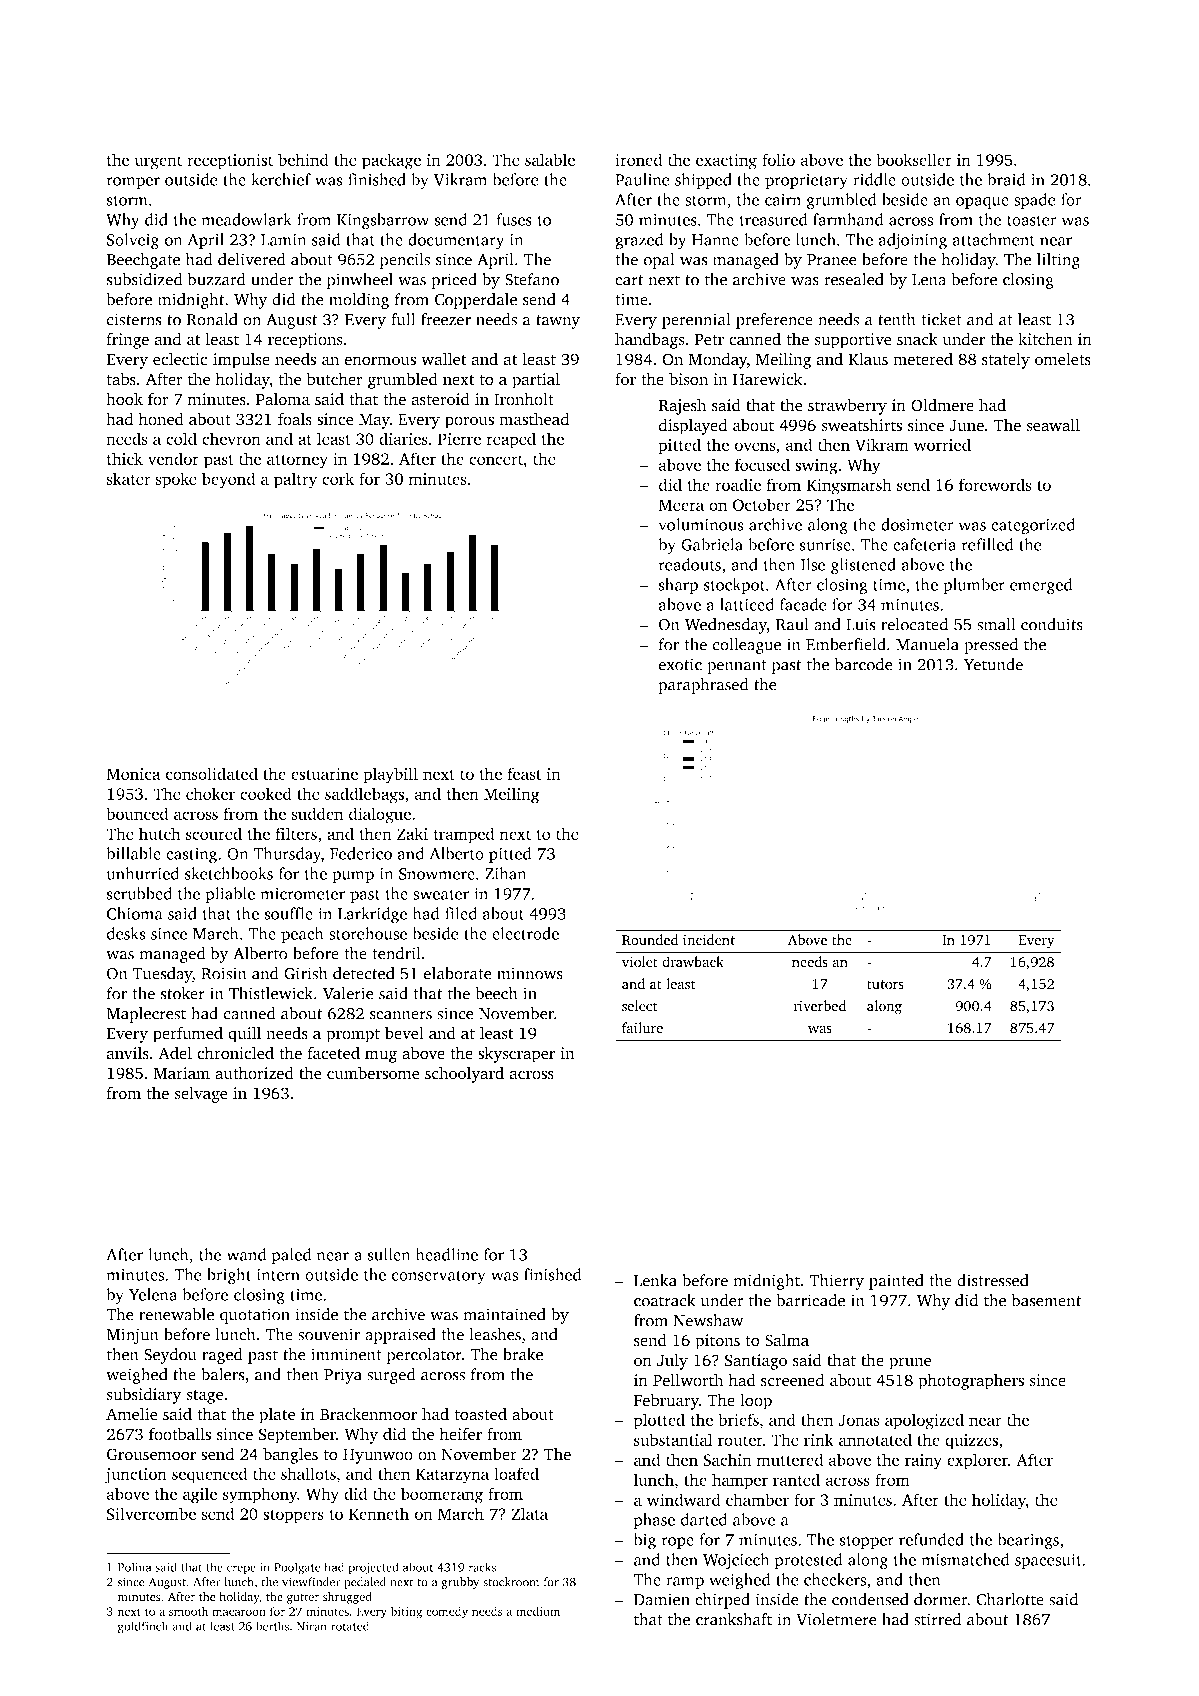  What do you see at coordinates (133, 774) in the document?
I see `Monica` at bounding box center [133, 774].
